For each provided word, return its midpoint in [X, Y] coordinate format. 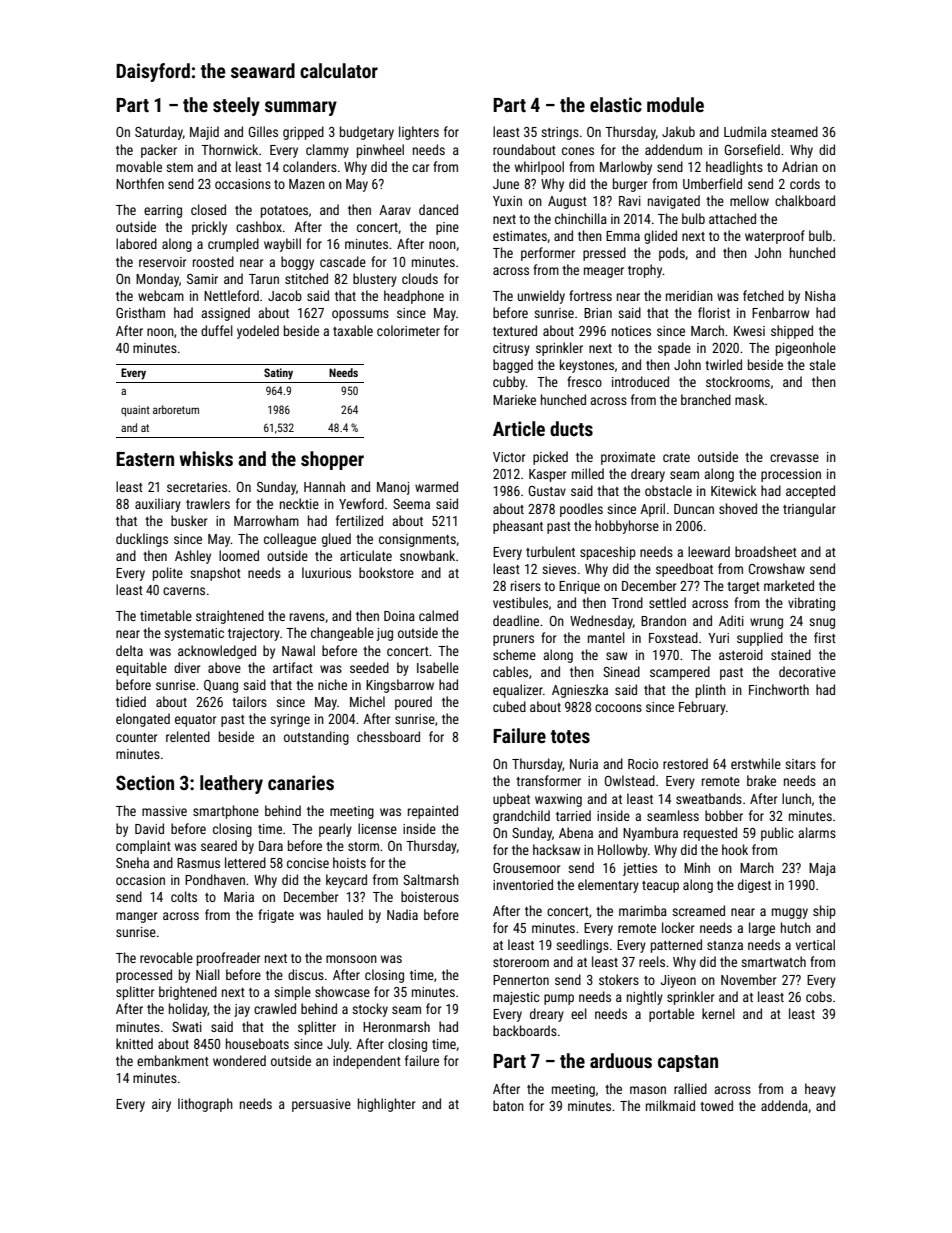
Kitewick [734, 490]
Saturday [159, 133]
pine [447, 228]
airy [161, 1105]
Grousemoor [526, 868]
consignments [417, 540]
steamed [794, 131]
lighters [419, 133]
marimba [643, 910]
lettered [245, 862]
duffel [217, 330]
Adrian [800, 166]
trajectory [254, 634]
